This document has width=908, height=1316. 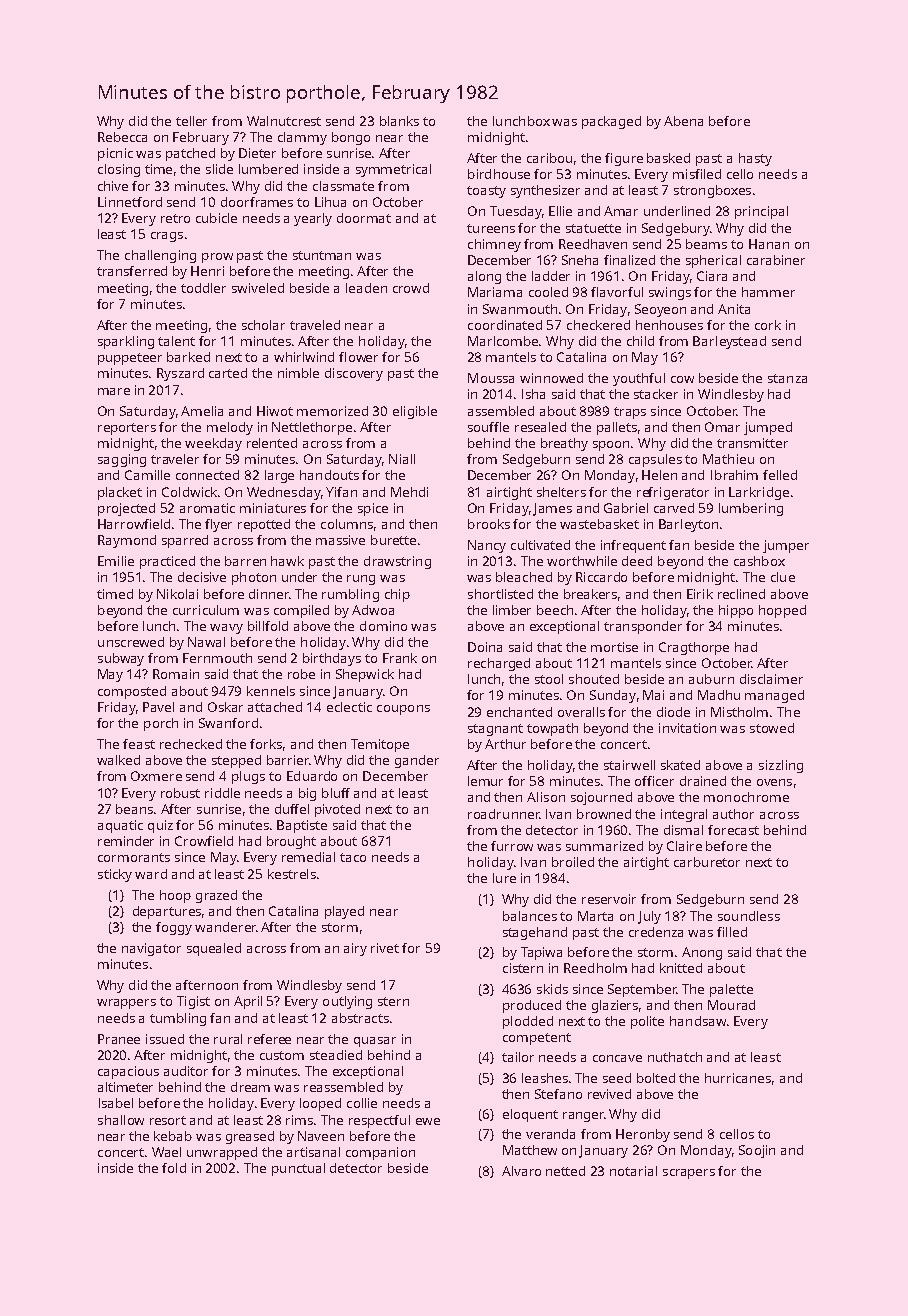 What do you see at coordinates (175, 218) in the document?
I see `retro` at bounding box center [175, 218].
